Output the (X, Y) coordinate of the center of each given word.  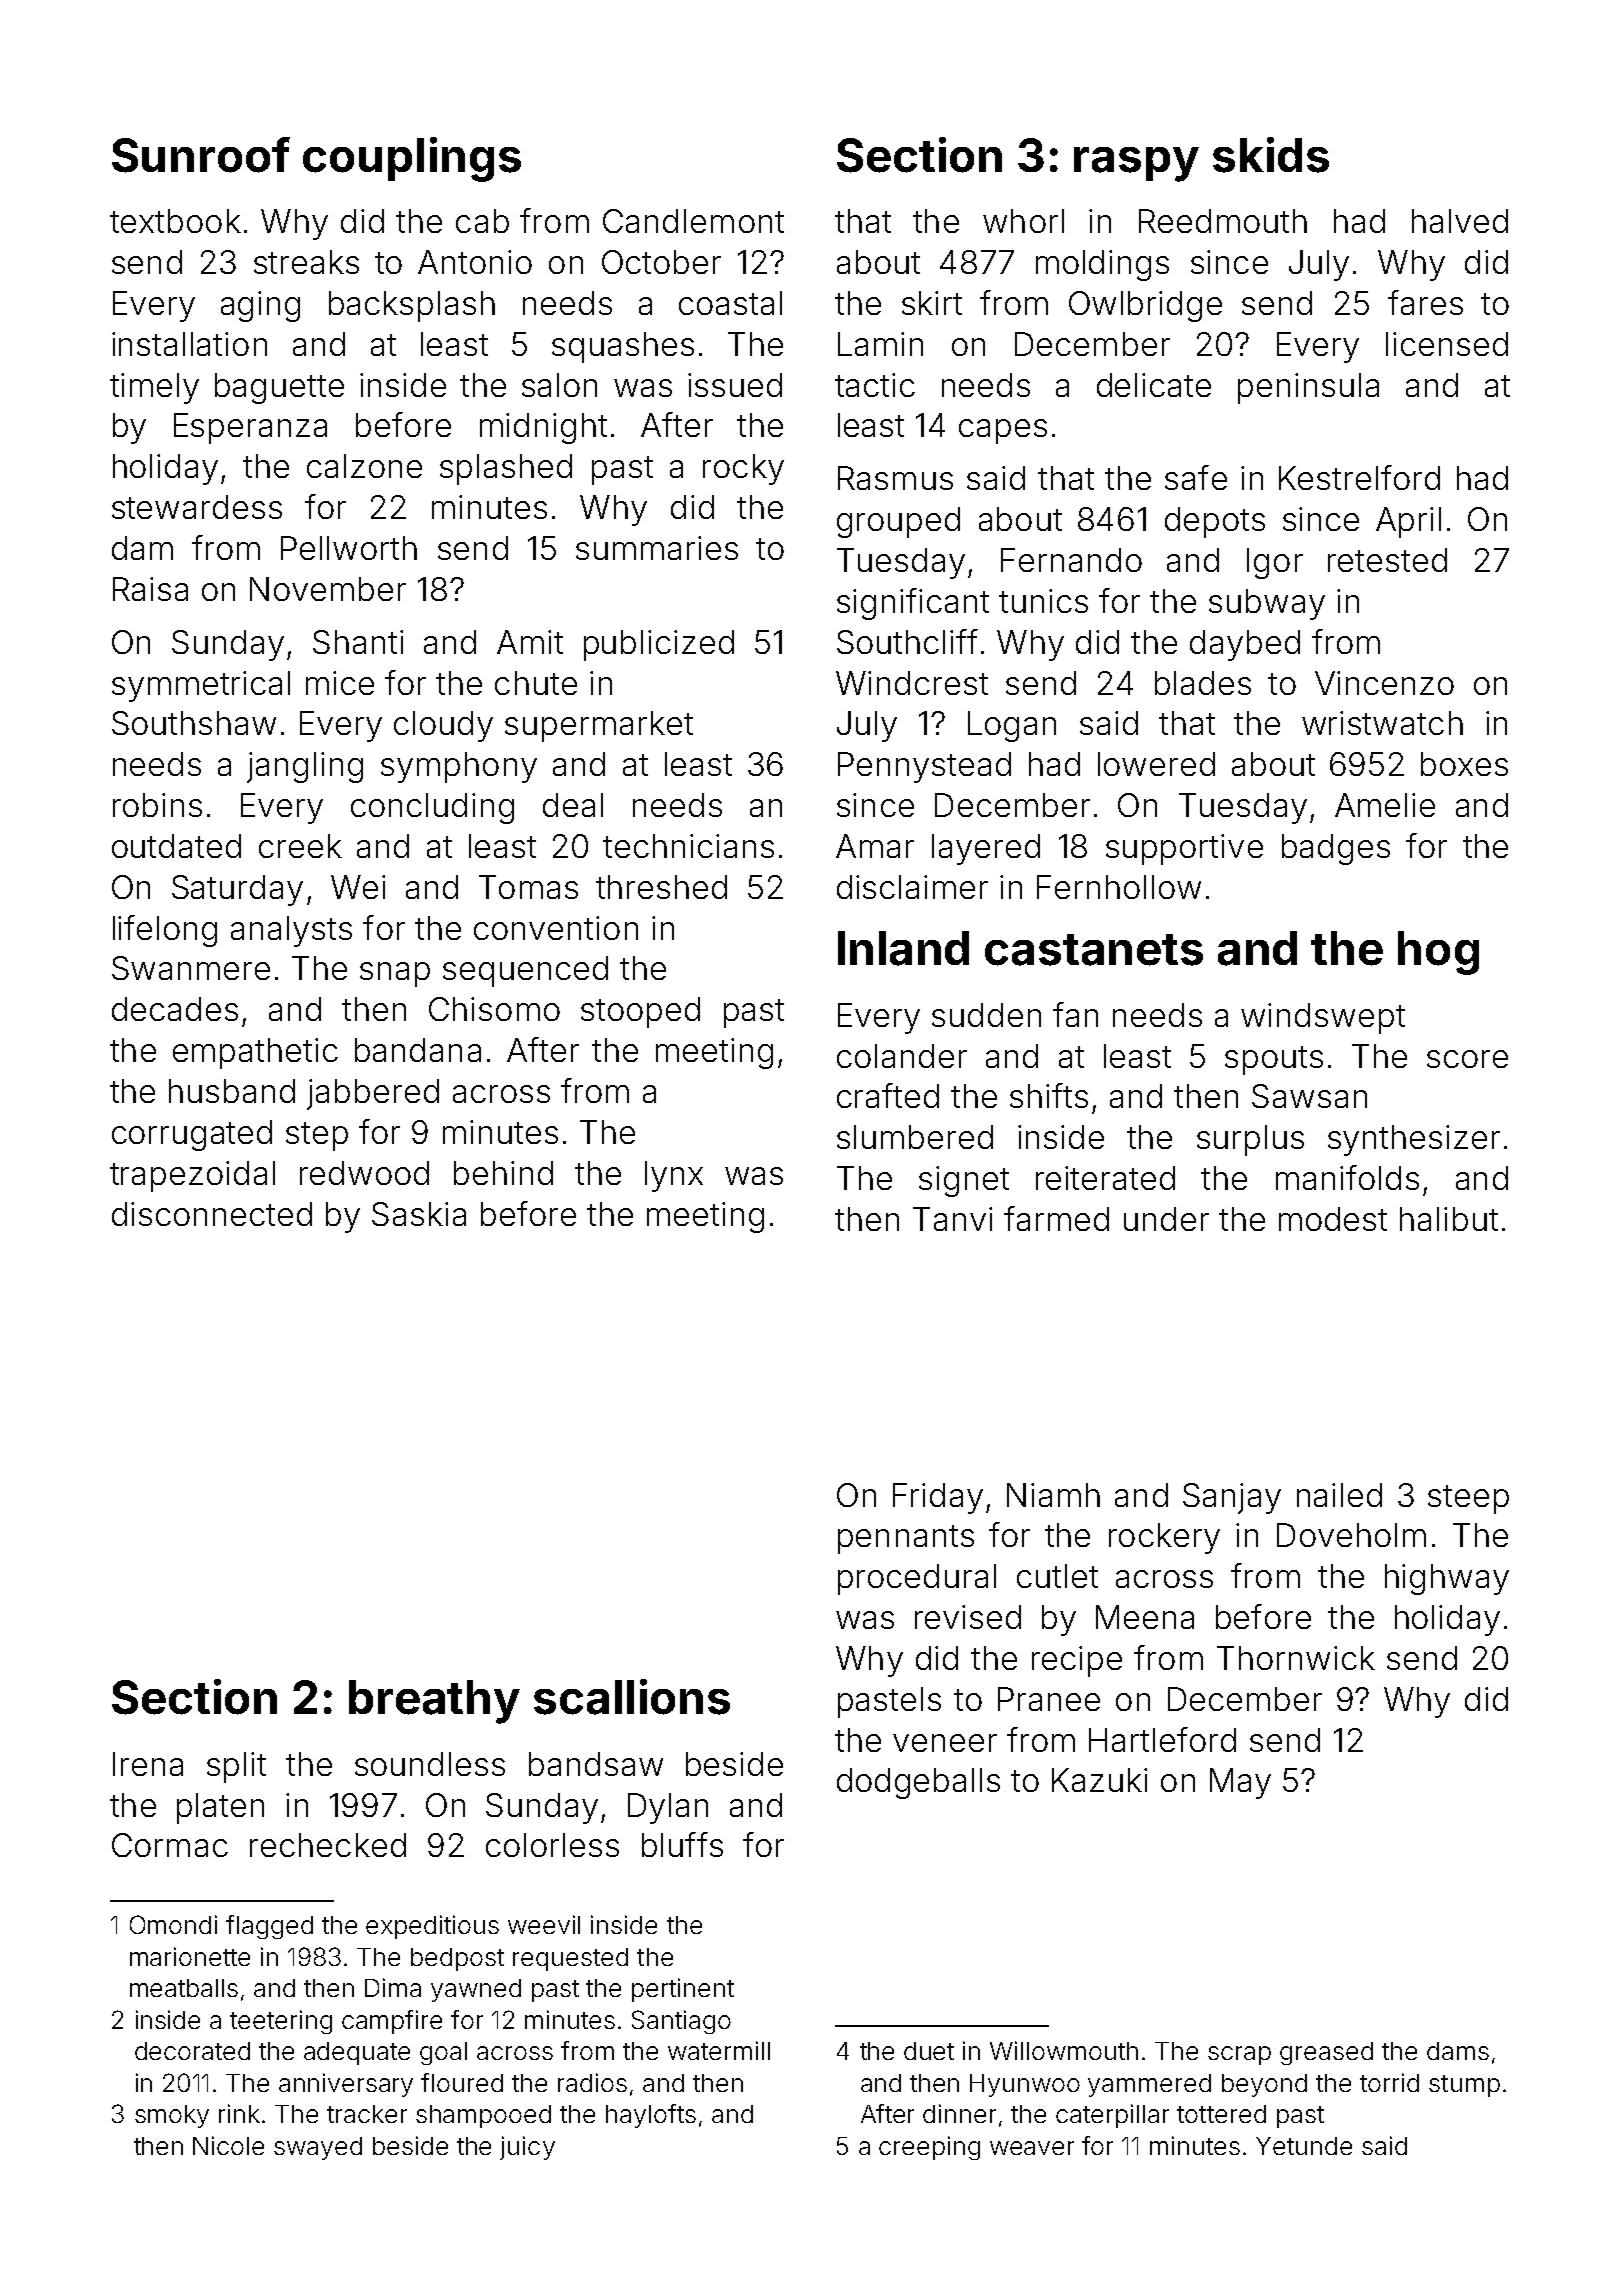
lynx (674, 1176)
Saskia (419, 1214)
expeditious (432, 1927)
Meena (1145, 1617)
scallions (632, 1697)
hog (1438, 953)
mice (340, 683)
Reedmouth (1223, 221)
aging (260, 306)
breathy (434, 1702)
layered (986, 849)
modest (1333, 1219)
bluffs (682, 1844)
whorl (1023, 221)
